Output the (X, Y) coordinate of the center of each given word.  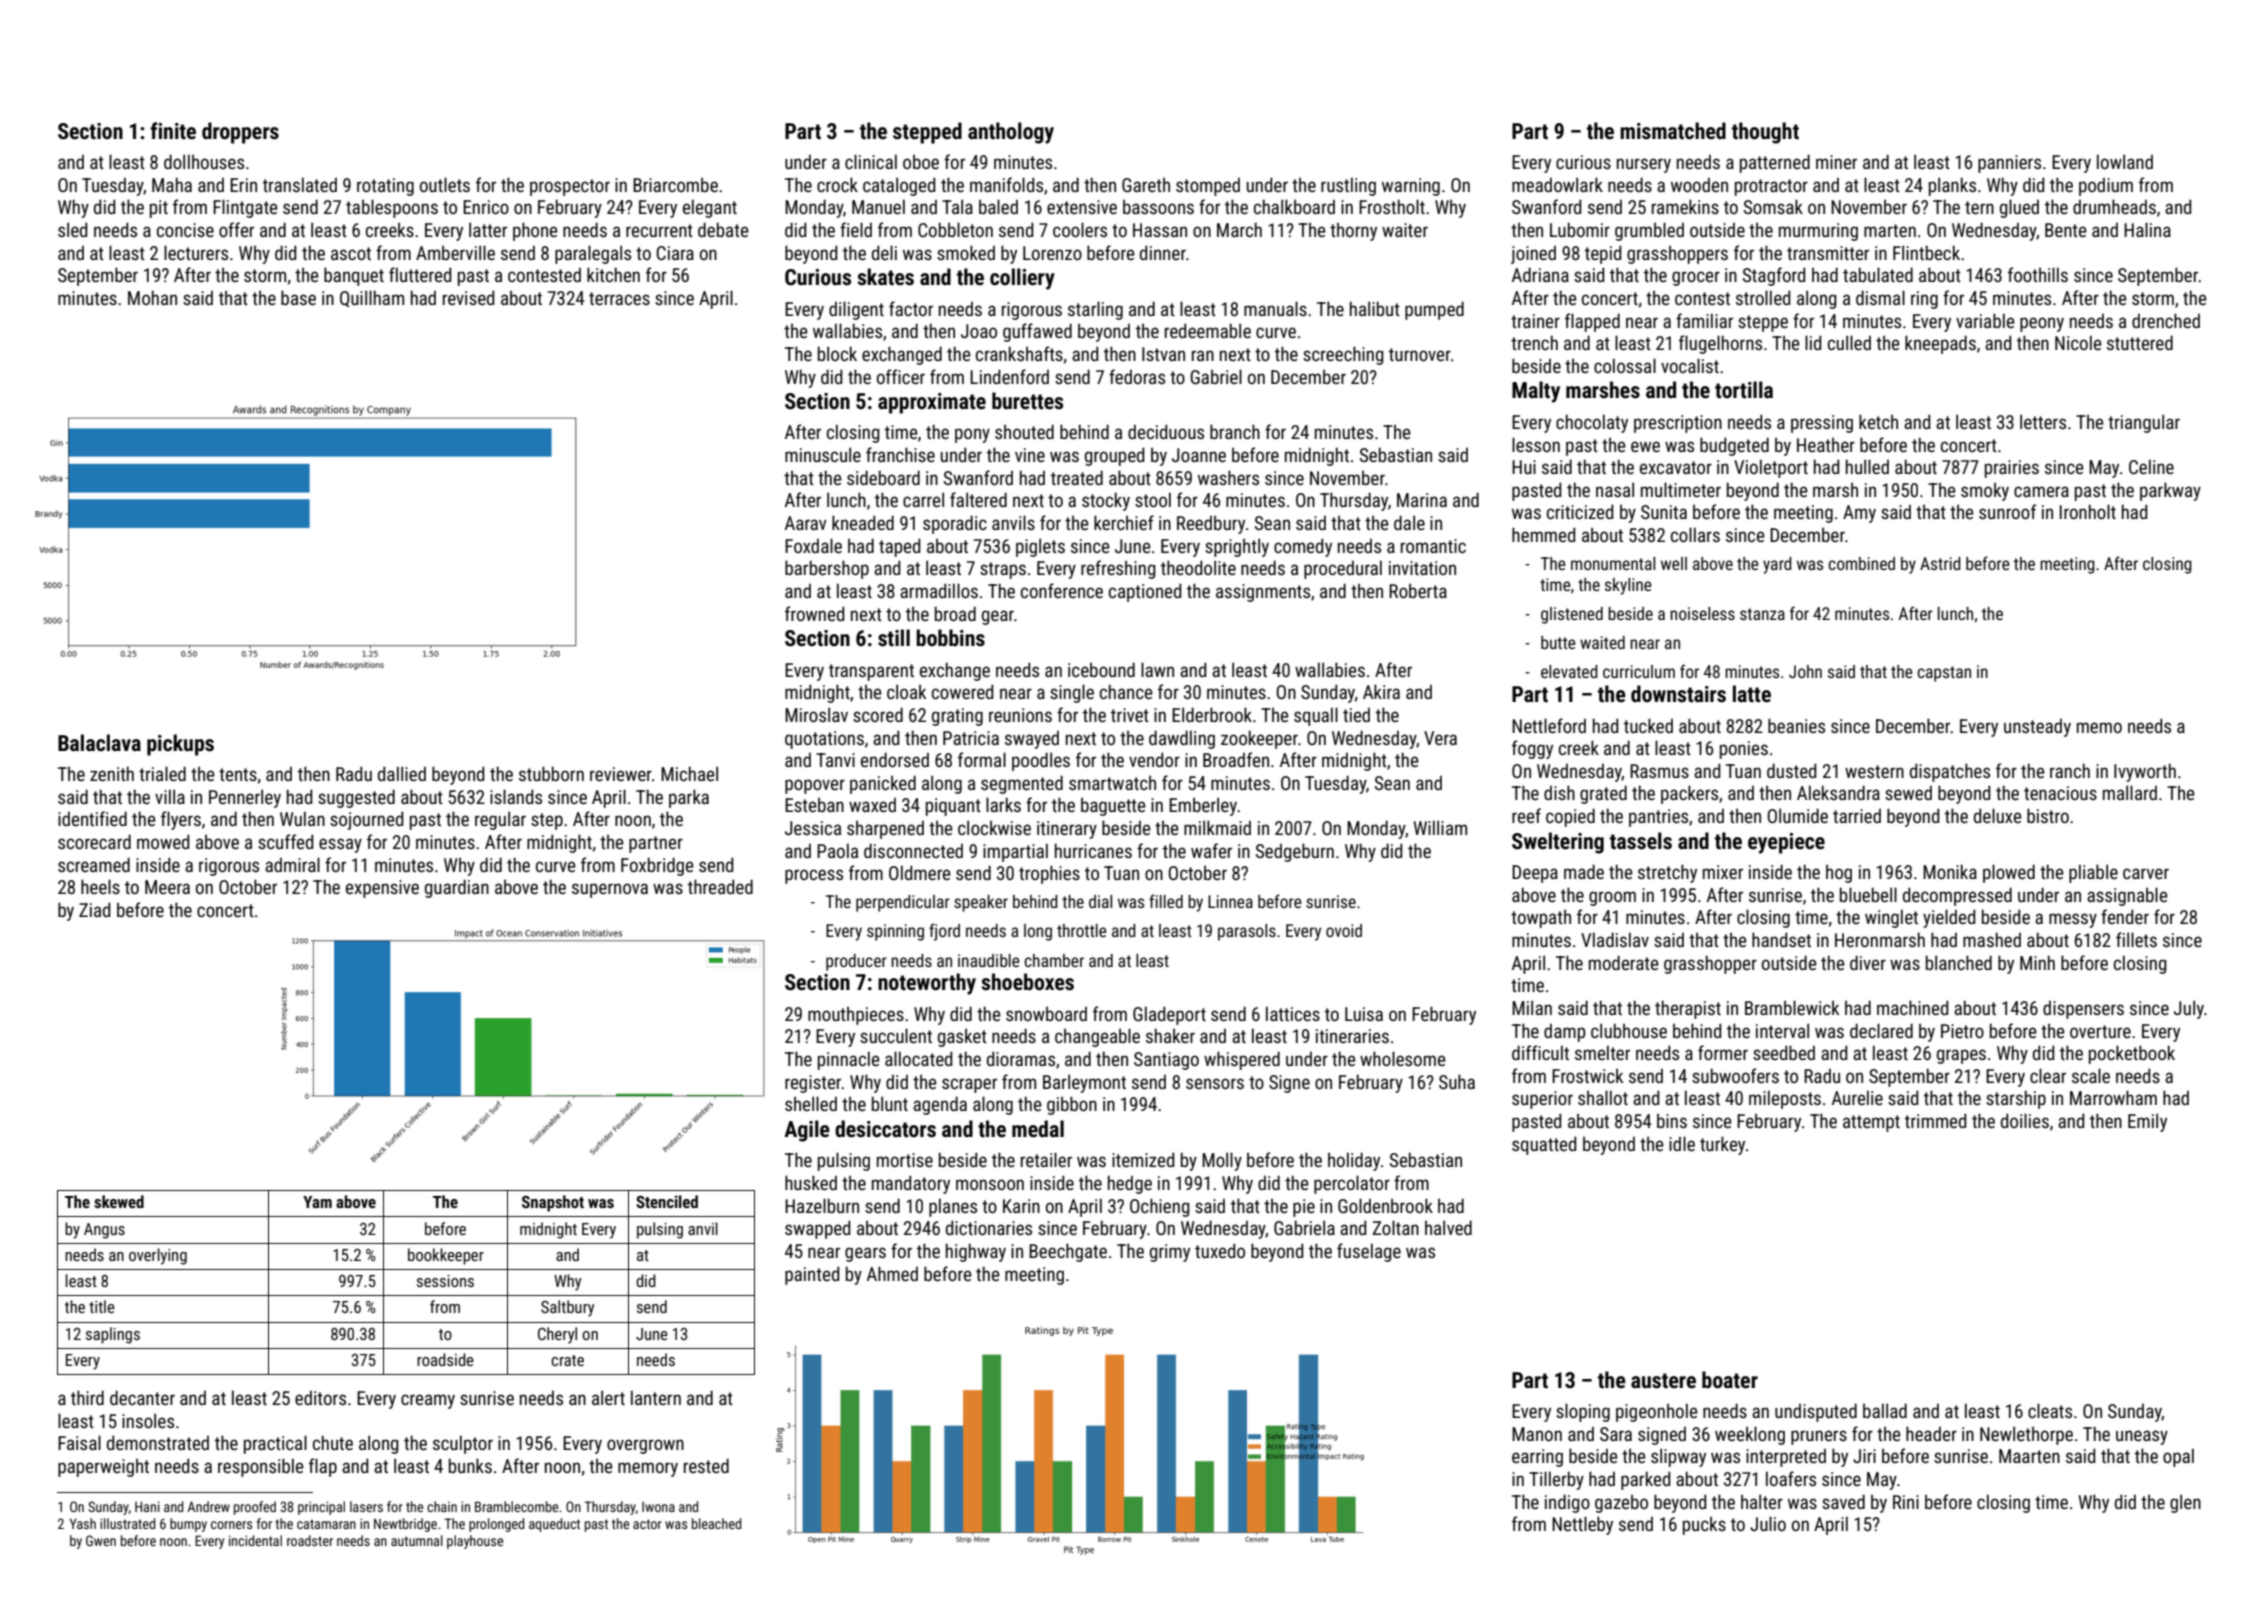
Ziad (94, 909)
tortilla (1744, 390)
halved (1448, 1227)
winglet (1891, 918)
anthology (1011, 133)
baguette (1113, 807)
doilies (2025, 1120)
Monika (1950, 871)
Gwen (101, 1540)
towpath (1541, 919)
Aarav (806, 523)
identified (92, 818)
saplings (113, 1335)
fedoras (1137, 376)
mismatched (1673, 131)
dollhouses (204, 161)
